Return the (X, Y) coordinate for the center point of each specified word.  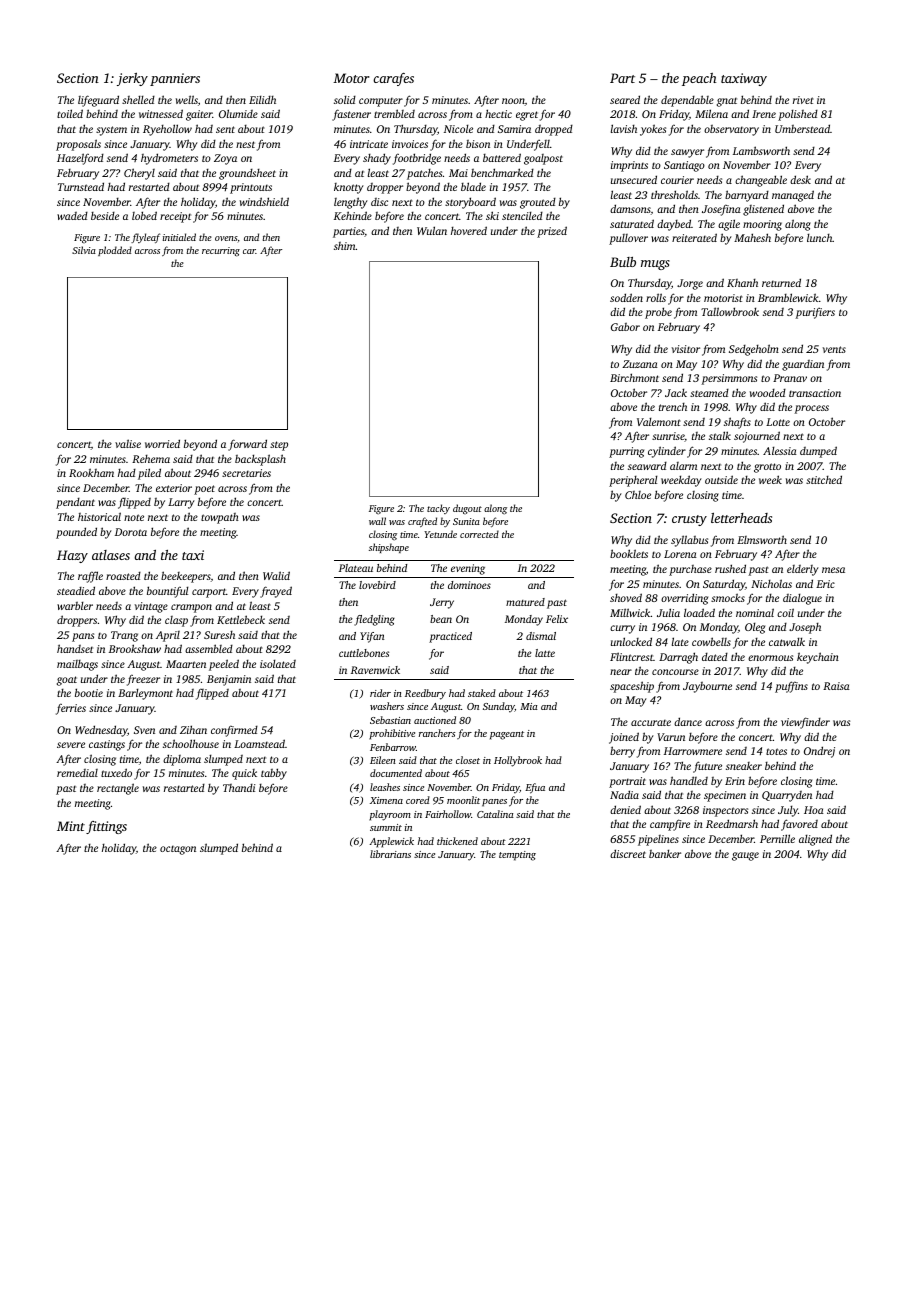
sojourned (757, 437)
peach (699, 79)
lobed (144, 215)
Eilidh (262, 99)
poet (204, 490)
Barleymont (145, 694)
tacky (438, 509)
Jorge (690, 284)
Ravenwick (375, 670)
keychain (818, 658)
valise (128, 443)
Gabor (625, 327)
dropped (554, 130)
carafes (393, 79)
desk (800, 179)
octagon (178, 850)
